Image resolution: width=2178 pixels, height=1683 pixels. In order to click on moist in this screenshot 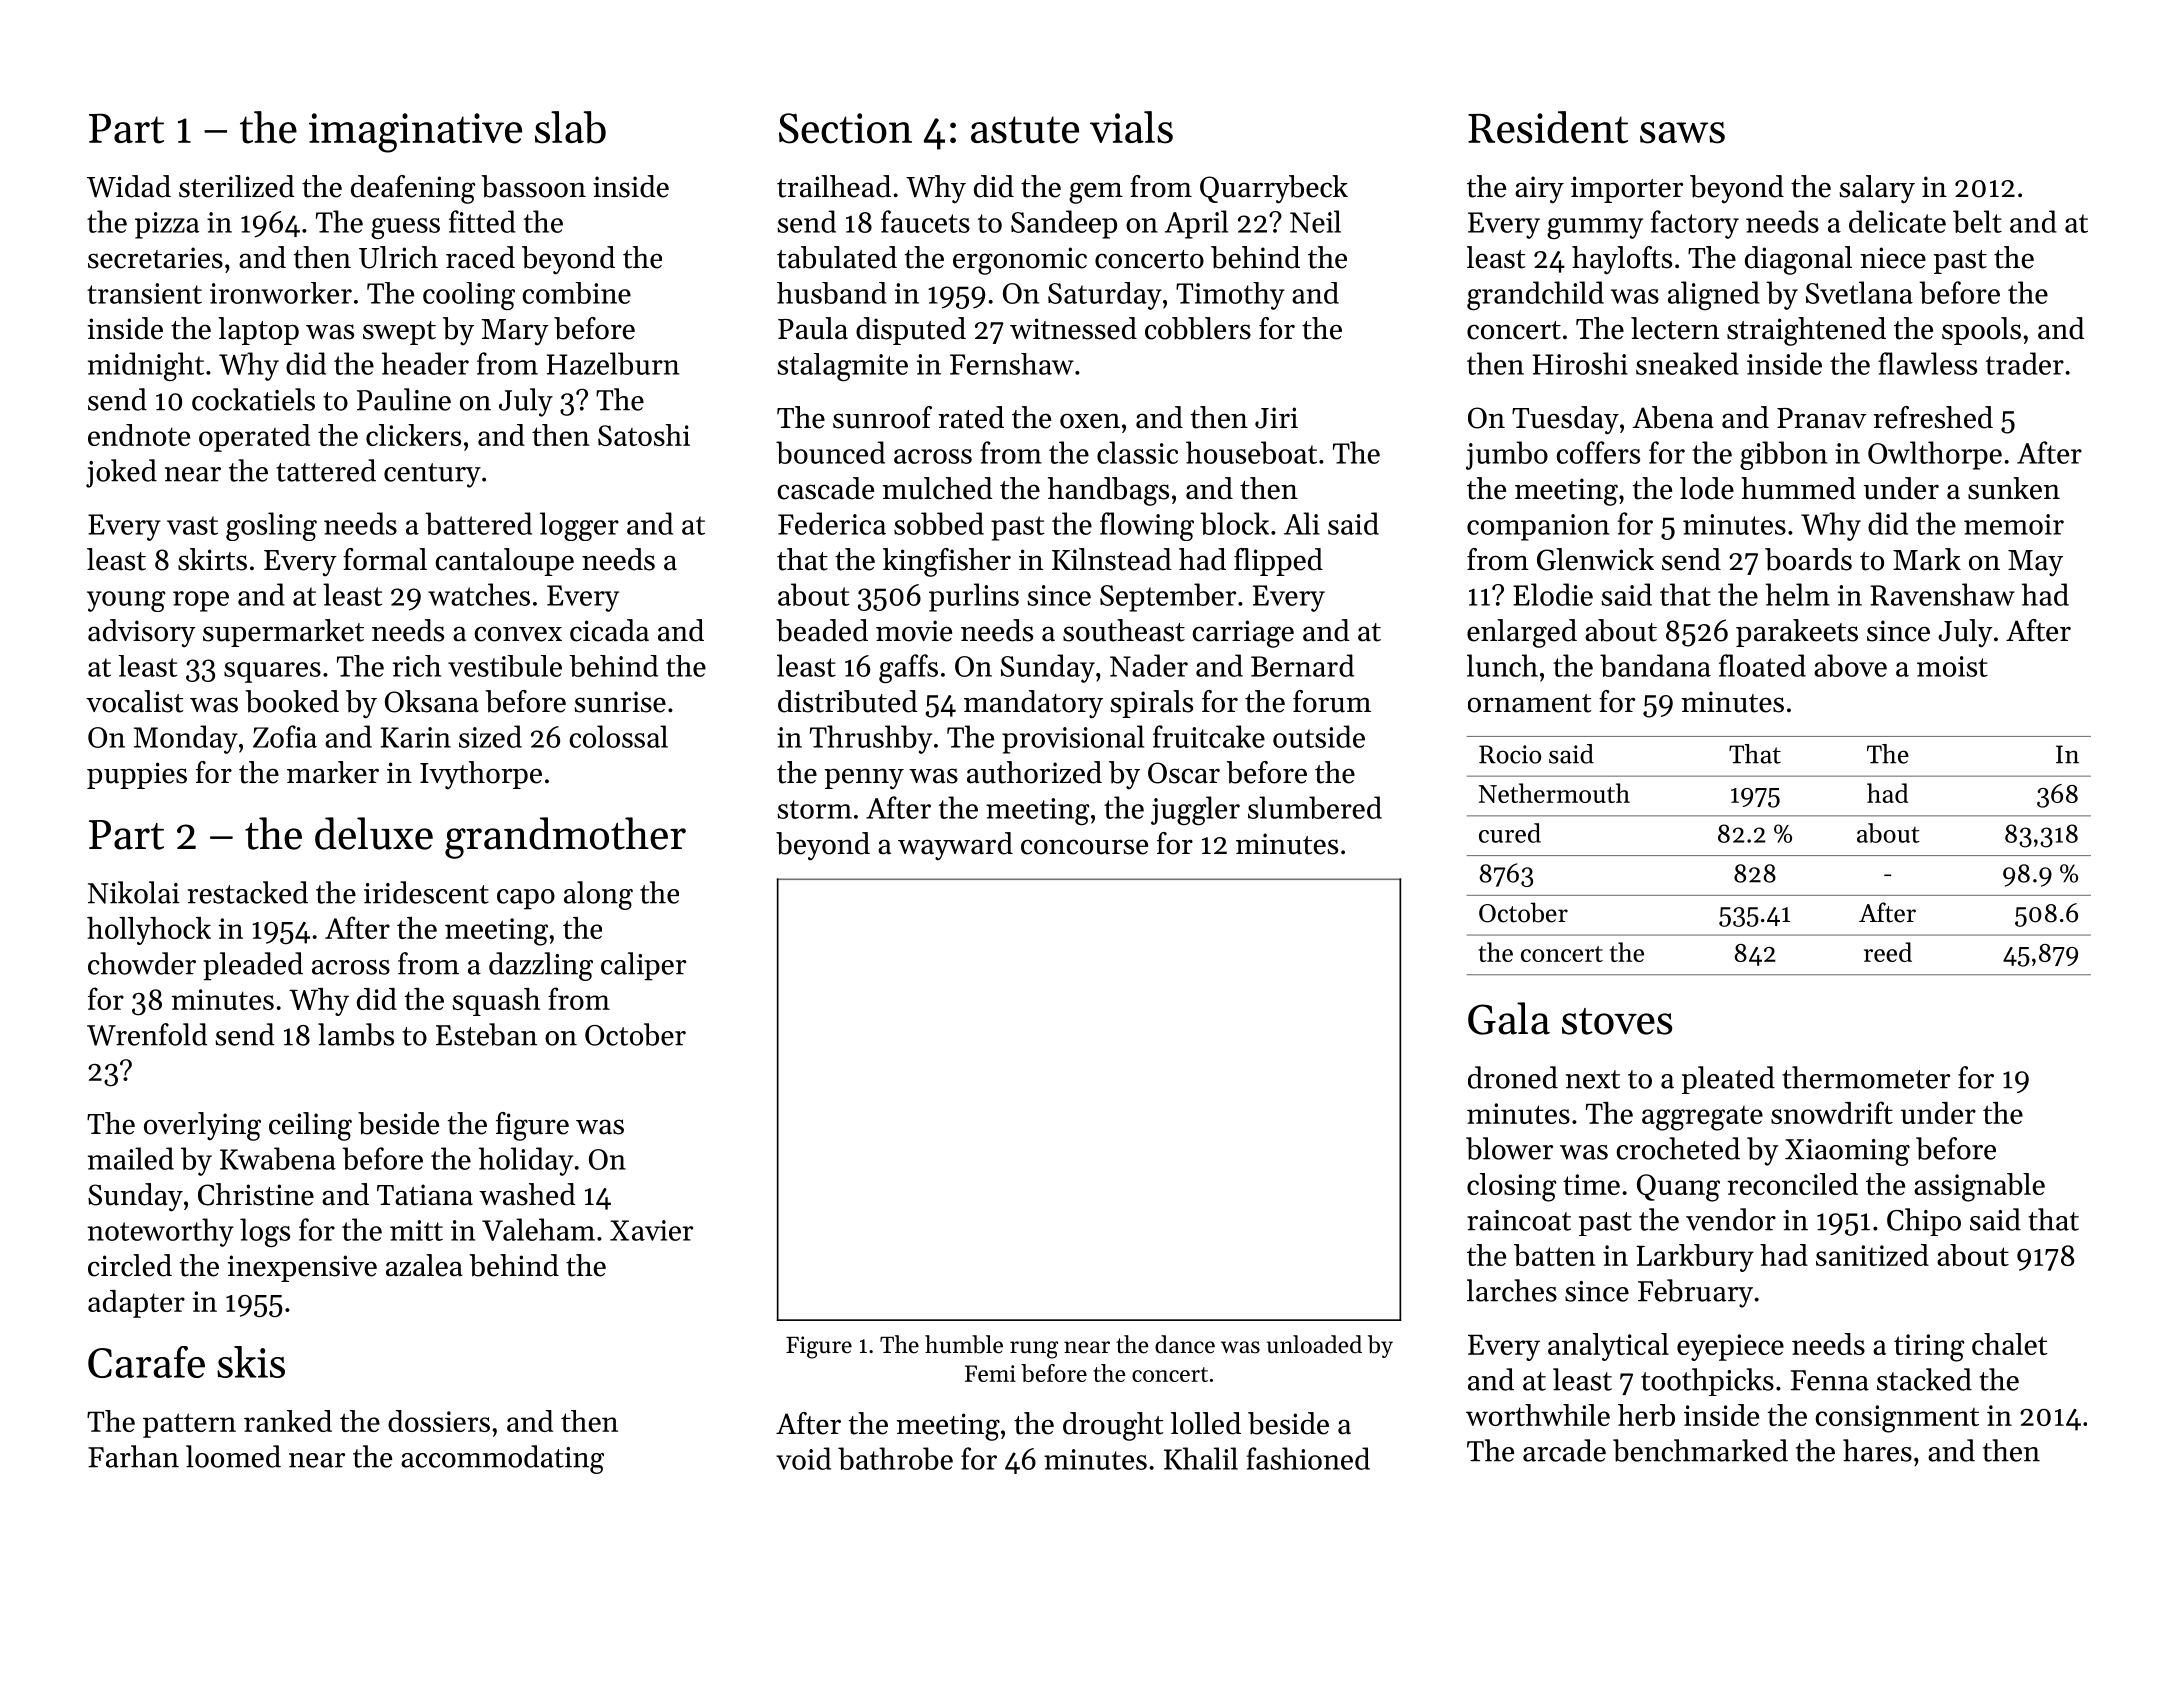, I will do `click(1952, 666)`.
